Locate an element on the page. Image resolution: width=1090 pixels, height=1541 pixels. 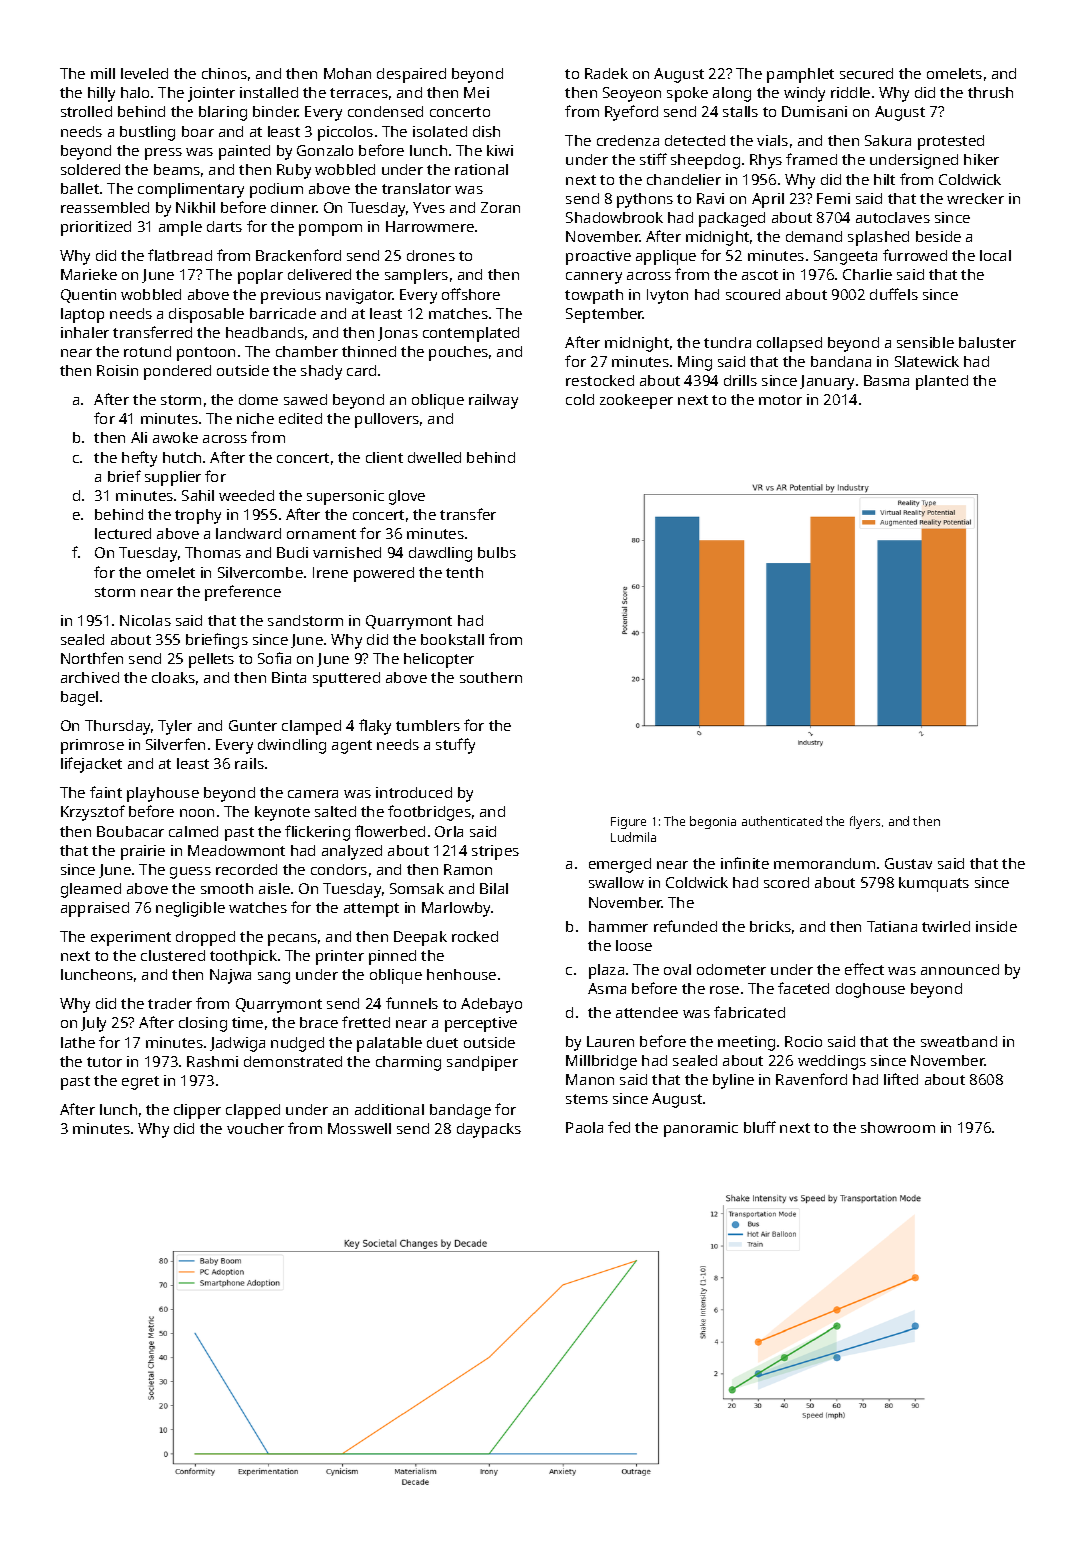
leveled is located at coordinates (144, 73).
